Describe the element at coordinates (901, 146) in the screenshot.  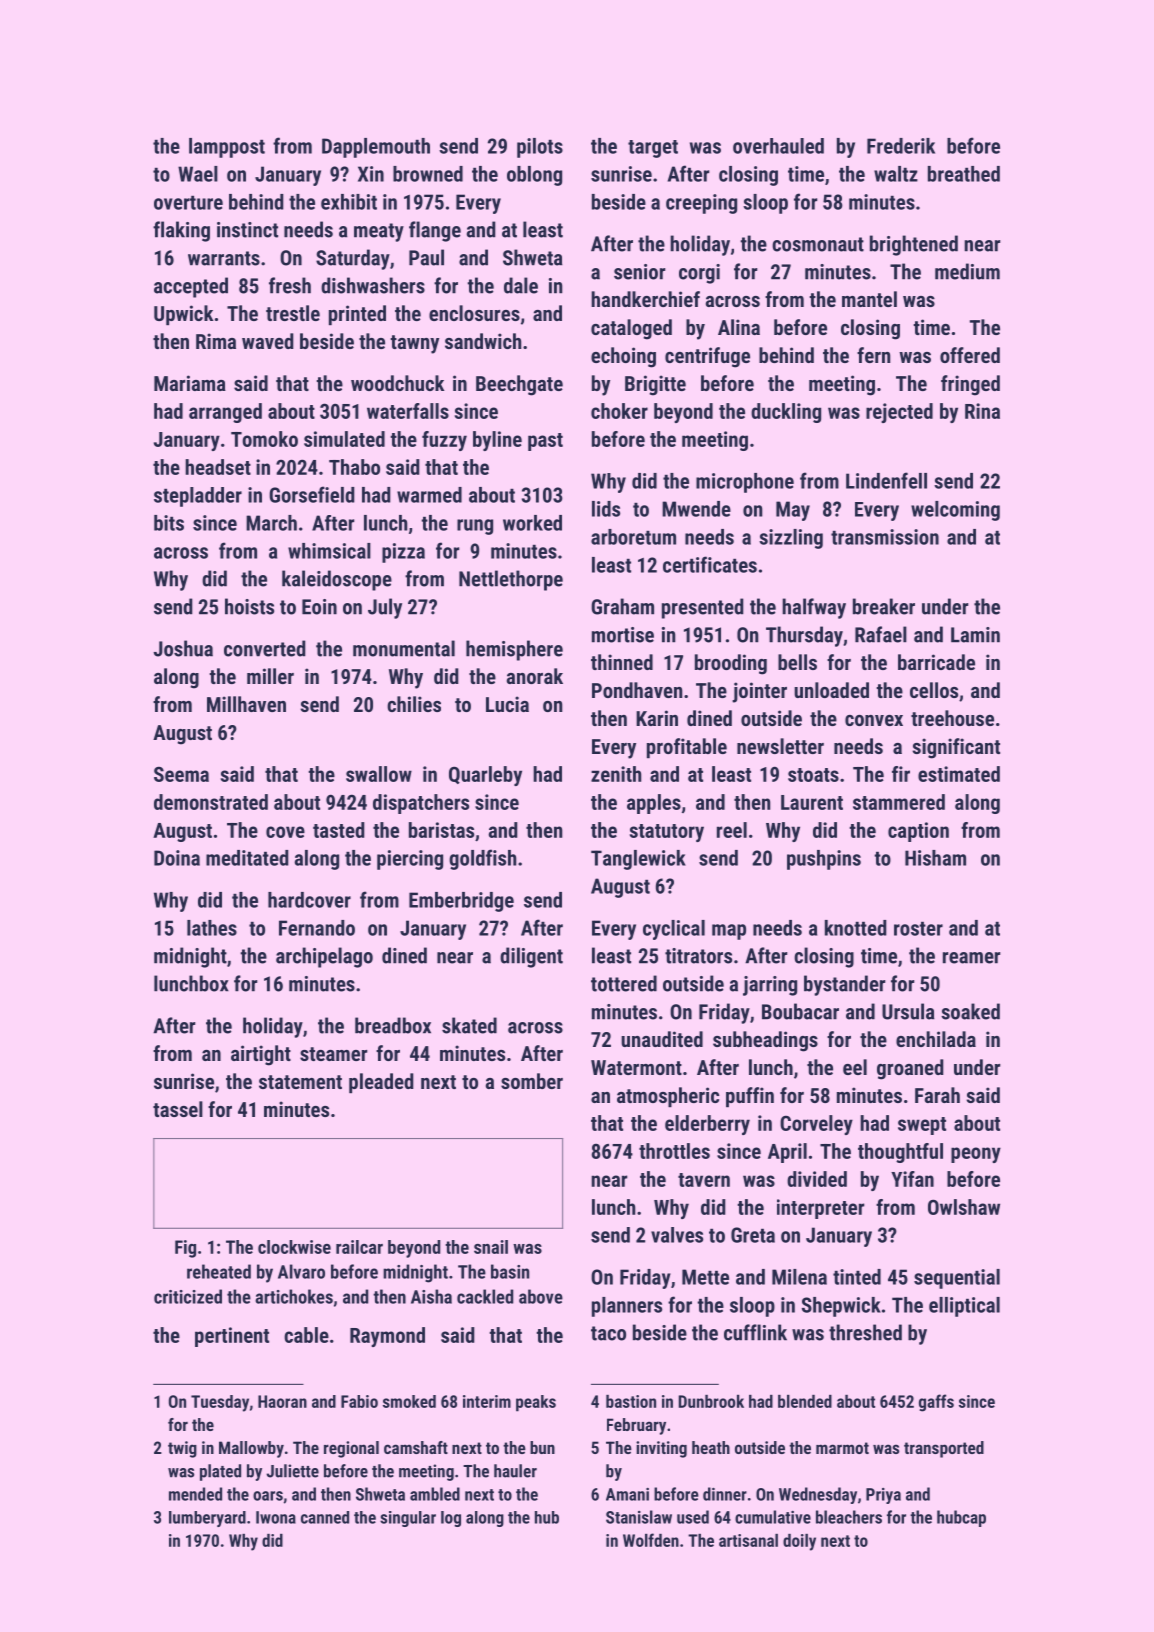
I see `Frederik` at that location.
